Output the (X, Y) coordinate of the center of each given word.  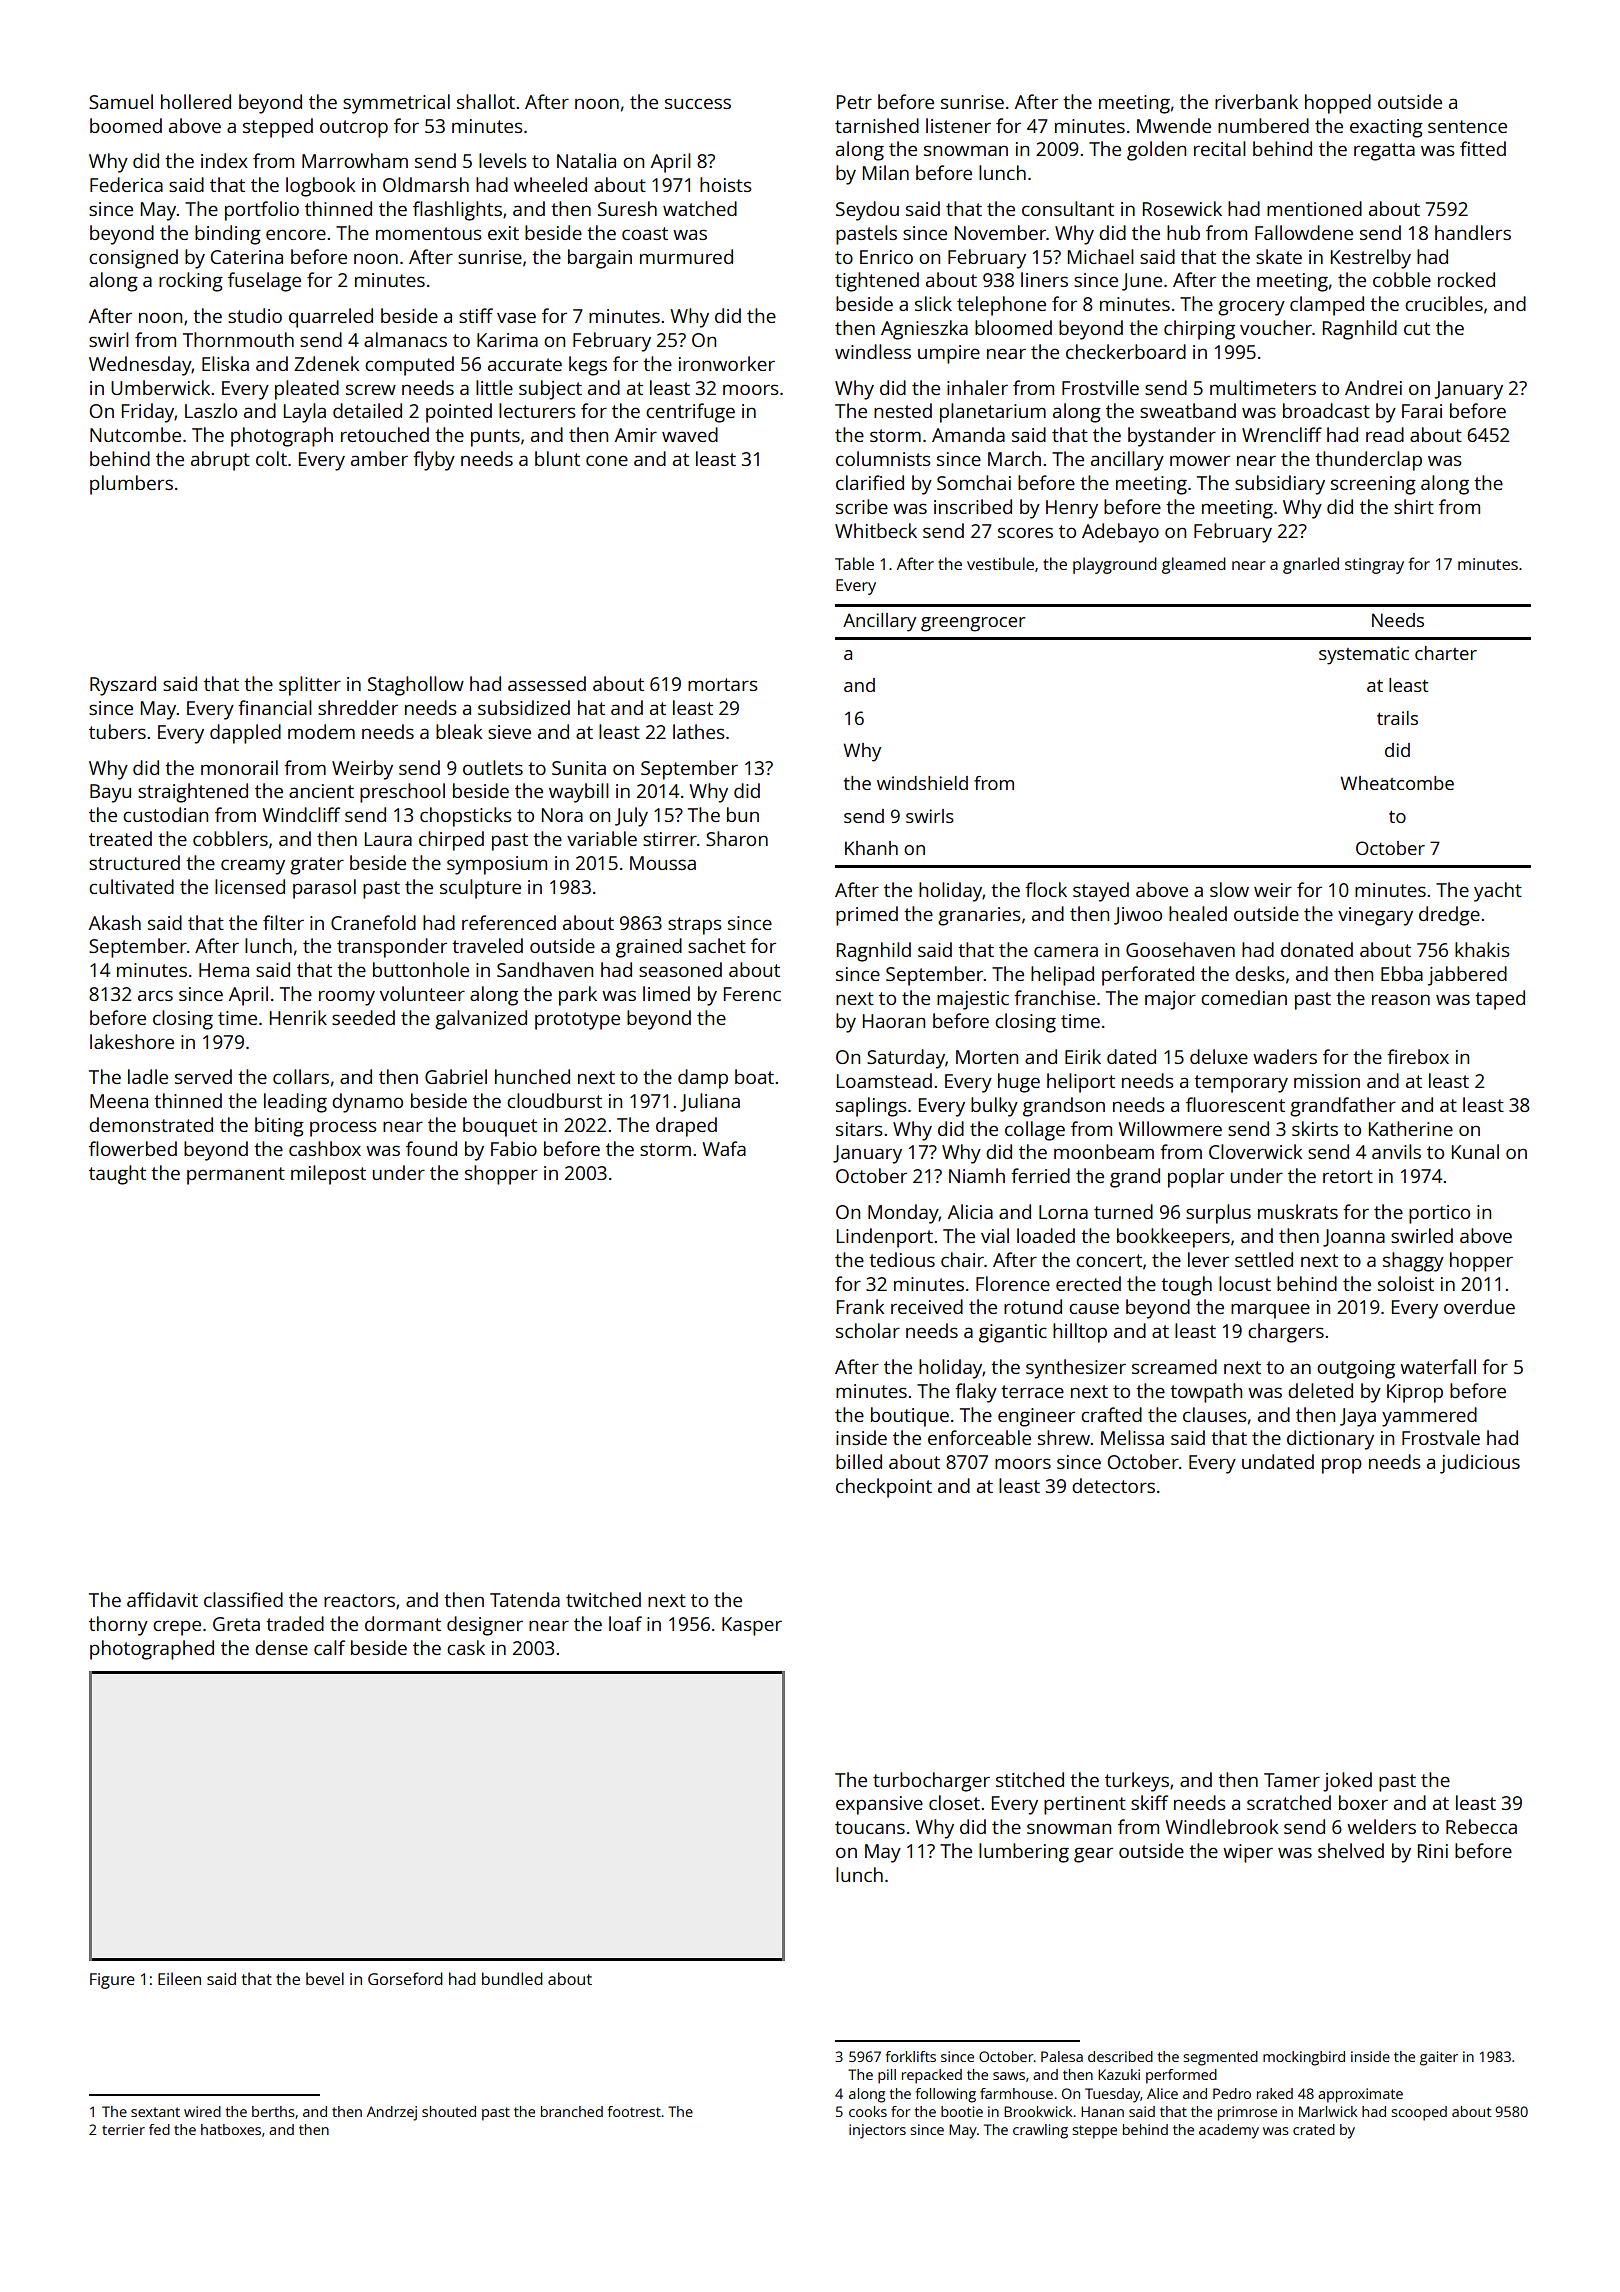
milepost (328, 1175)
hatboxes (231, 2129)
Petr (854, 102)
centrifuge (690, 413)
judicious (1480, 1464)
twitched (603, 1599)
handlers (1473, 232)
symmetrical (396, 104)
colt (271, 458)
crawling (1040, 2131)
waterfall (1438, 1366)
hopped (1338, 104)
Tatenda (525, 1599)
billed (859, 1461)
